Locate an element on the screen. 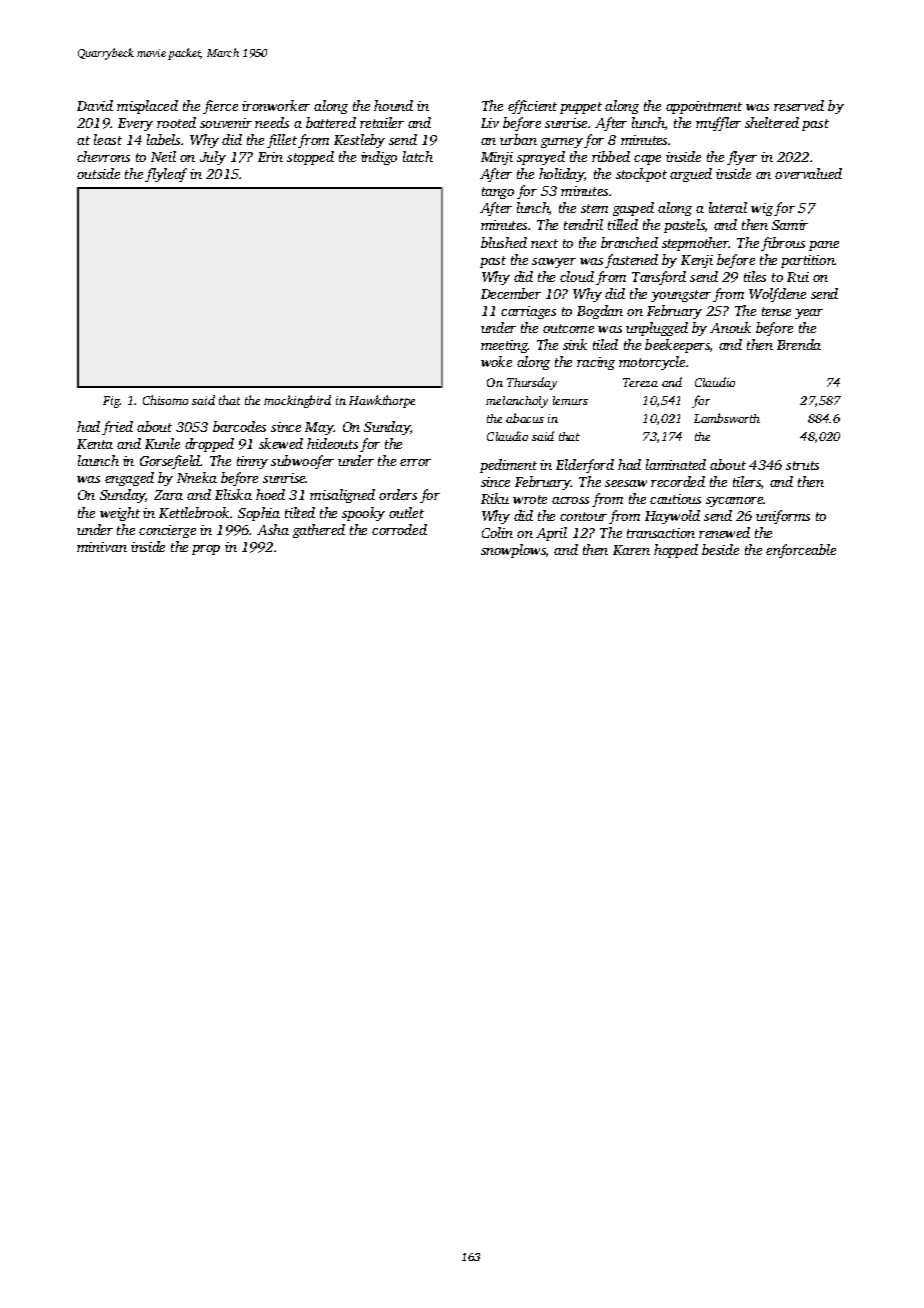  Brenda is located at coordinates (799, 344).
